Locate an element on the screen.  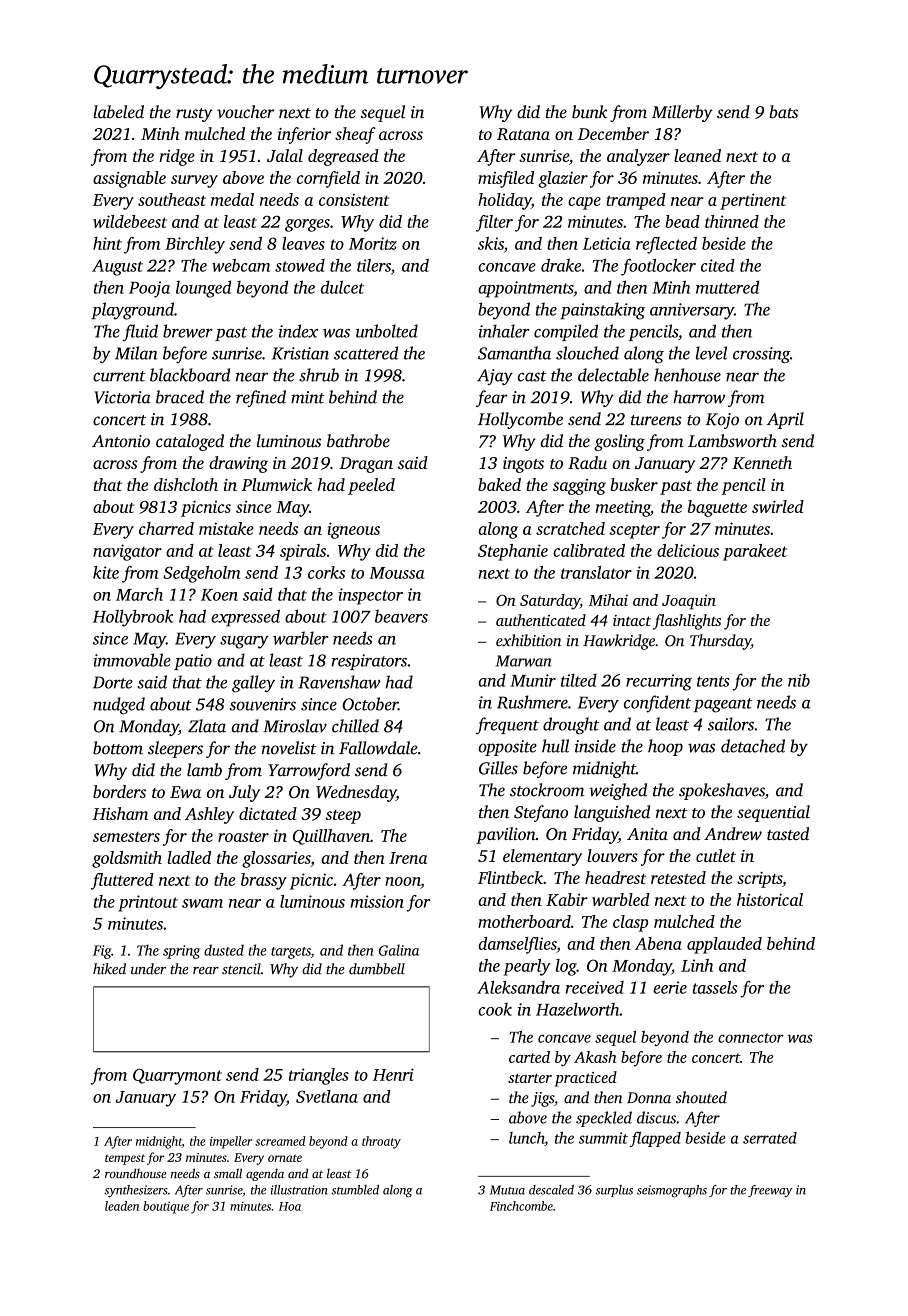
impeller is located at coordinates (231, 1142).
